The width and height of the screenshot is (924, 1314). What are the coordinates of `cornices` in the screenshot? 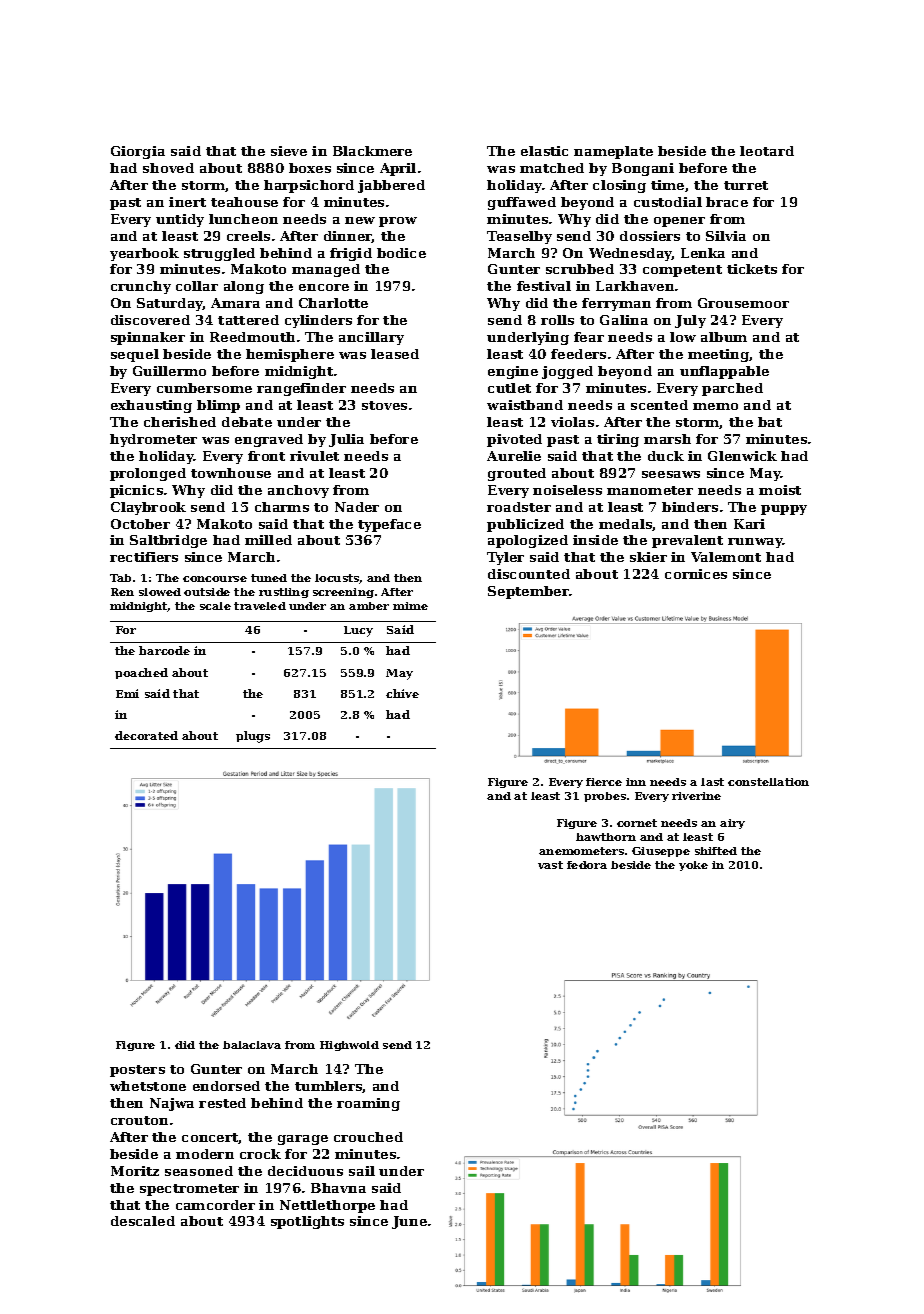 It's located at (696, 574).
